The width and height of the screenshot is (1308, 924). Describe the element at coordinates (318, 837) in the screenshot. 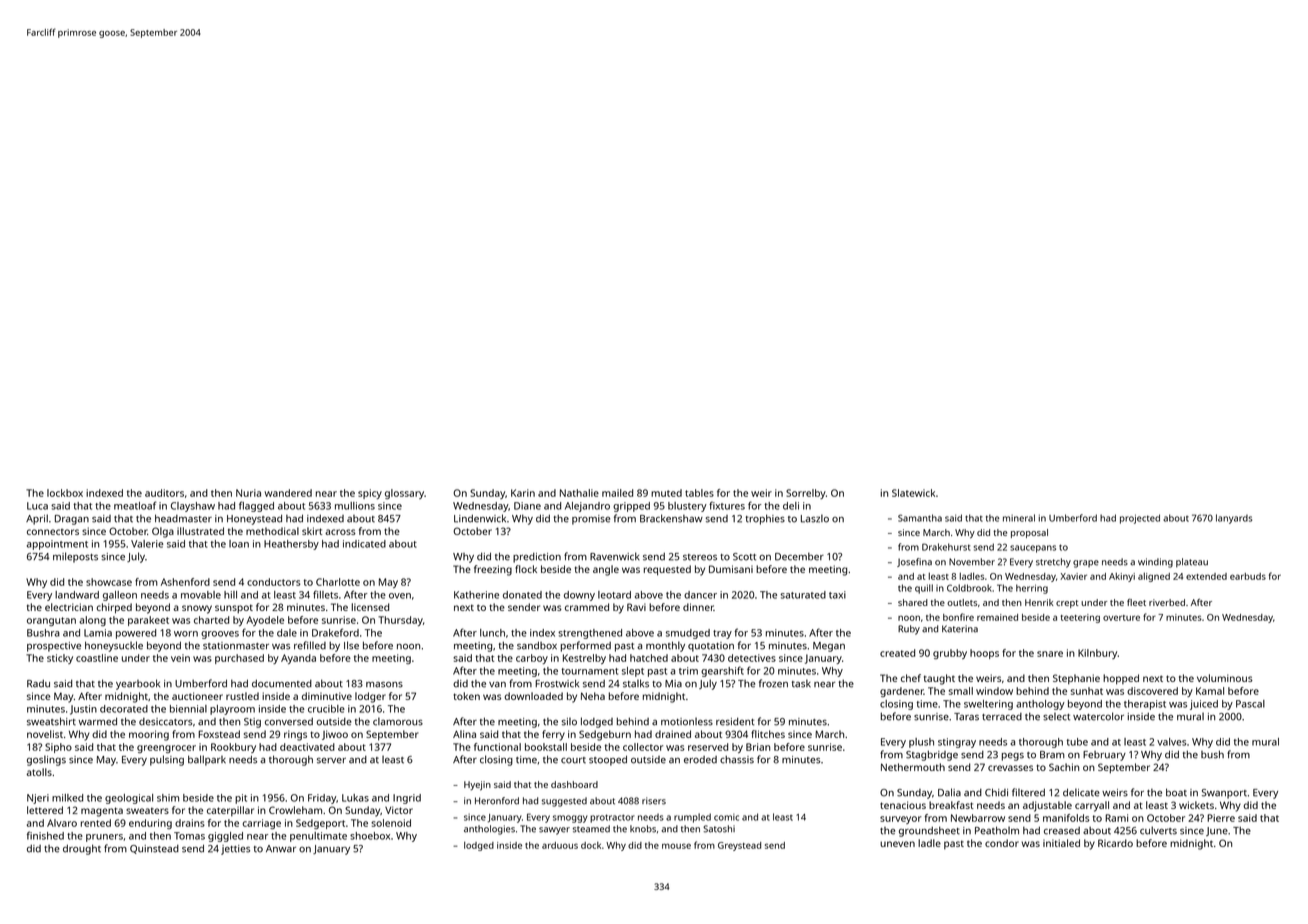

I see `penultimate` at that location.
